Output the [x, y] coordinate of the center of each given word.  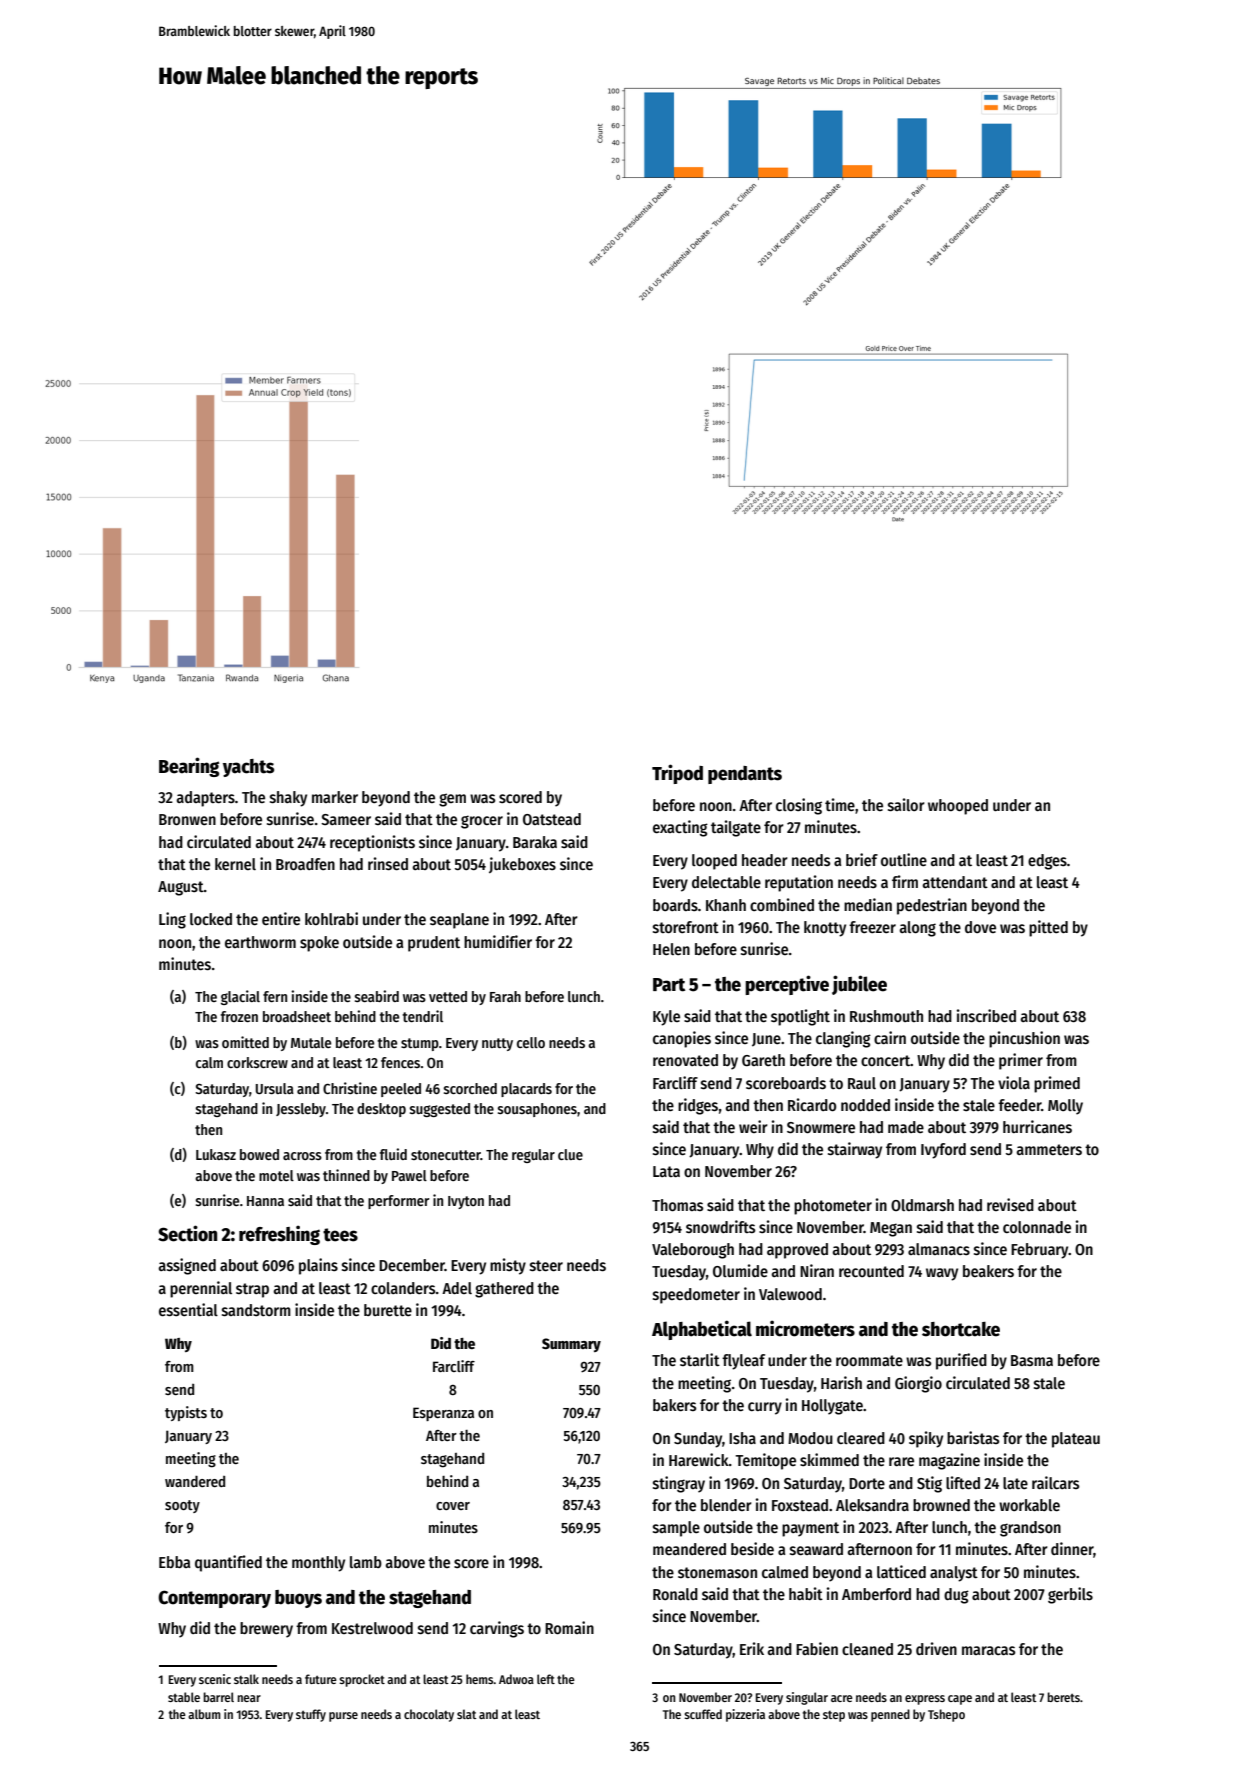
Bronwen [187, 819]
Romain [569, 1627]
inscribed [986, 1016]
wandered [195, 1481]
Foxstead [800, 1505]
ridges [698, 1106]
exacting [680, 828]
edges [1047, 862]
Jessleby [301, 1110]
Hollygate [832, 1407]
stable [184, 1697]
